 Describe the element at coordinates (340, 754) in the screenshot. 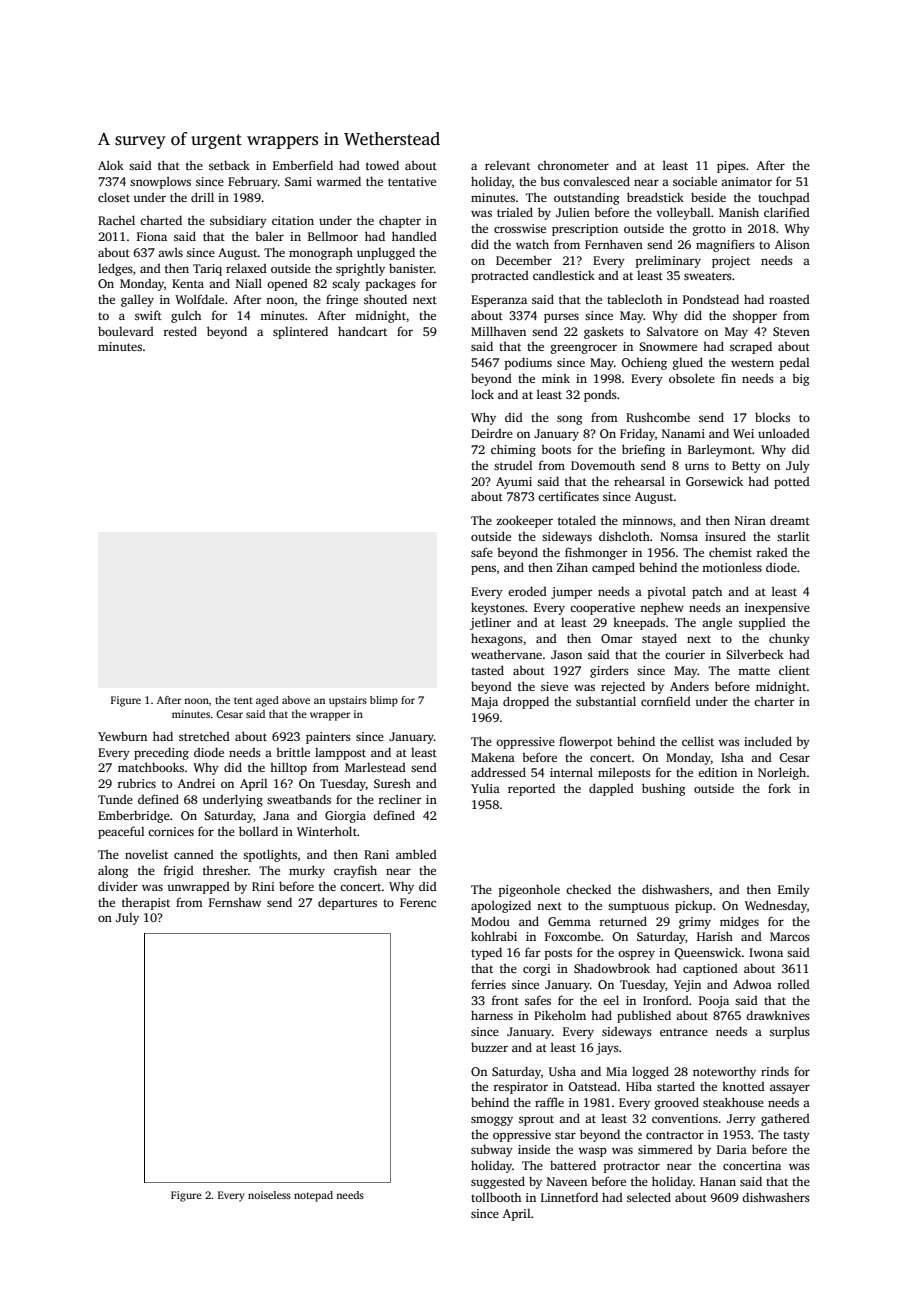

I see `lamppost` at that location.
